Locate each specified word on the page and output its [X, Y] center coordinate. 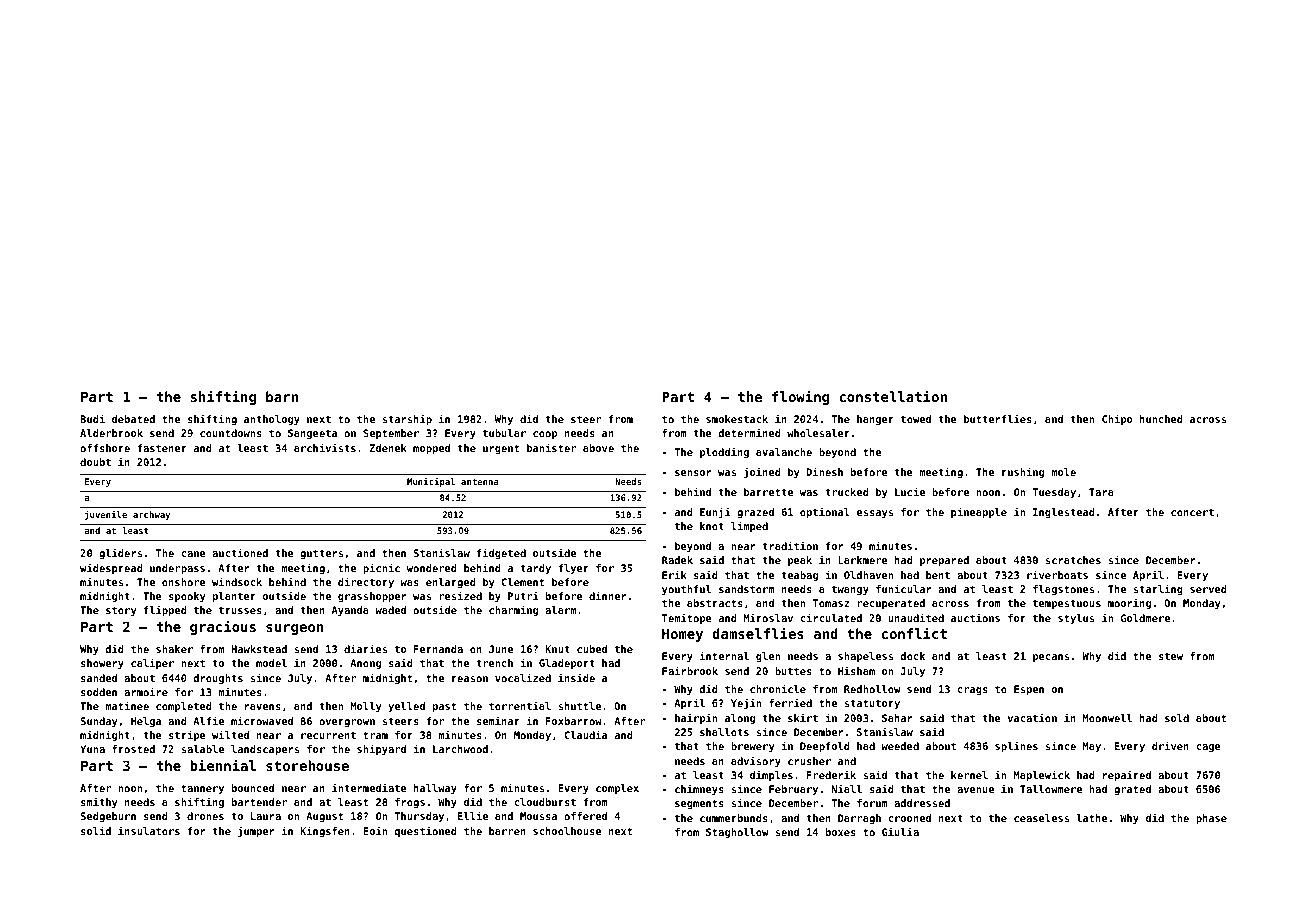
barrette [768, 492]
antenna [480, 481]
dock [912, 656]
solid [96, 830]
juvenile [106, 515]
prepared [944, 561]
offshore [105, 448]
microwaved [262, 720]
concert [1192, 512]
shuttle [579, 706]
